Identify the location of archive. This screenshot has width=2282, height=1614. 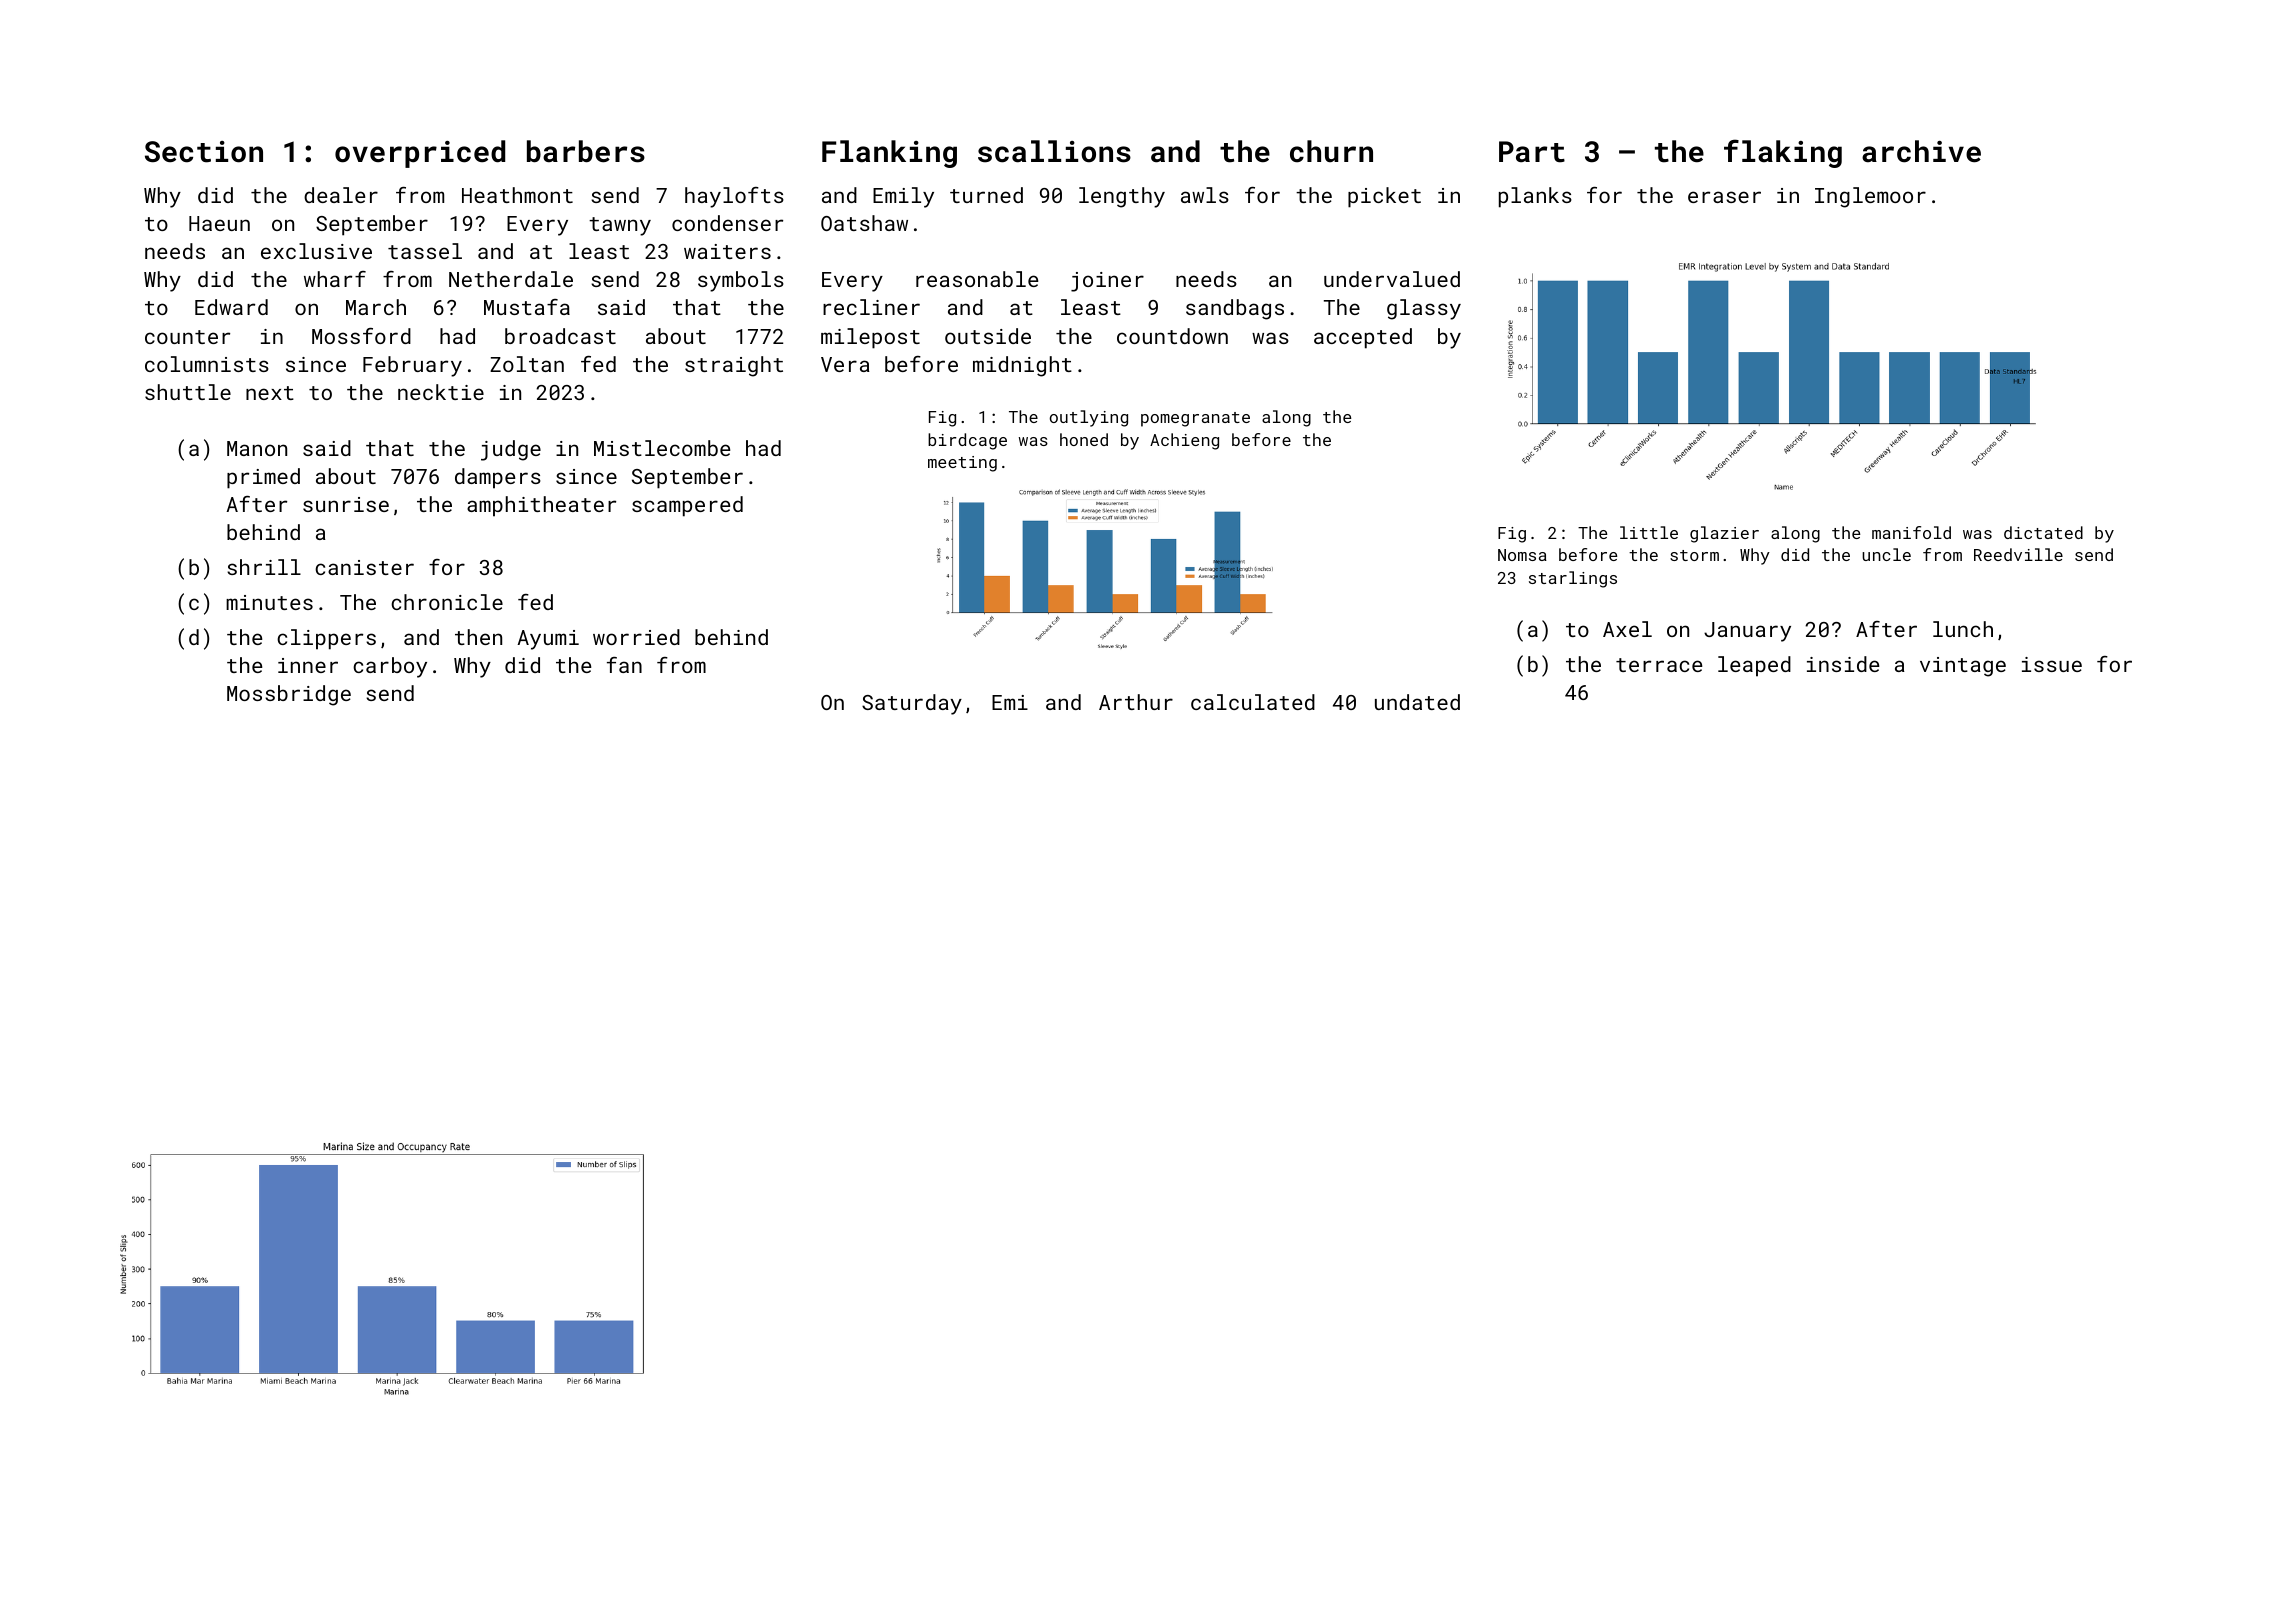
(1921, 151).
